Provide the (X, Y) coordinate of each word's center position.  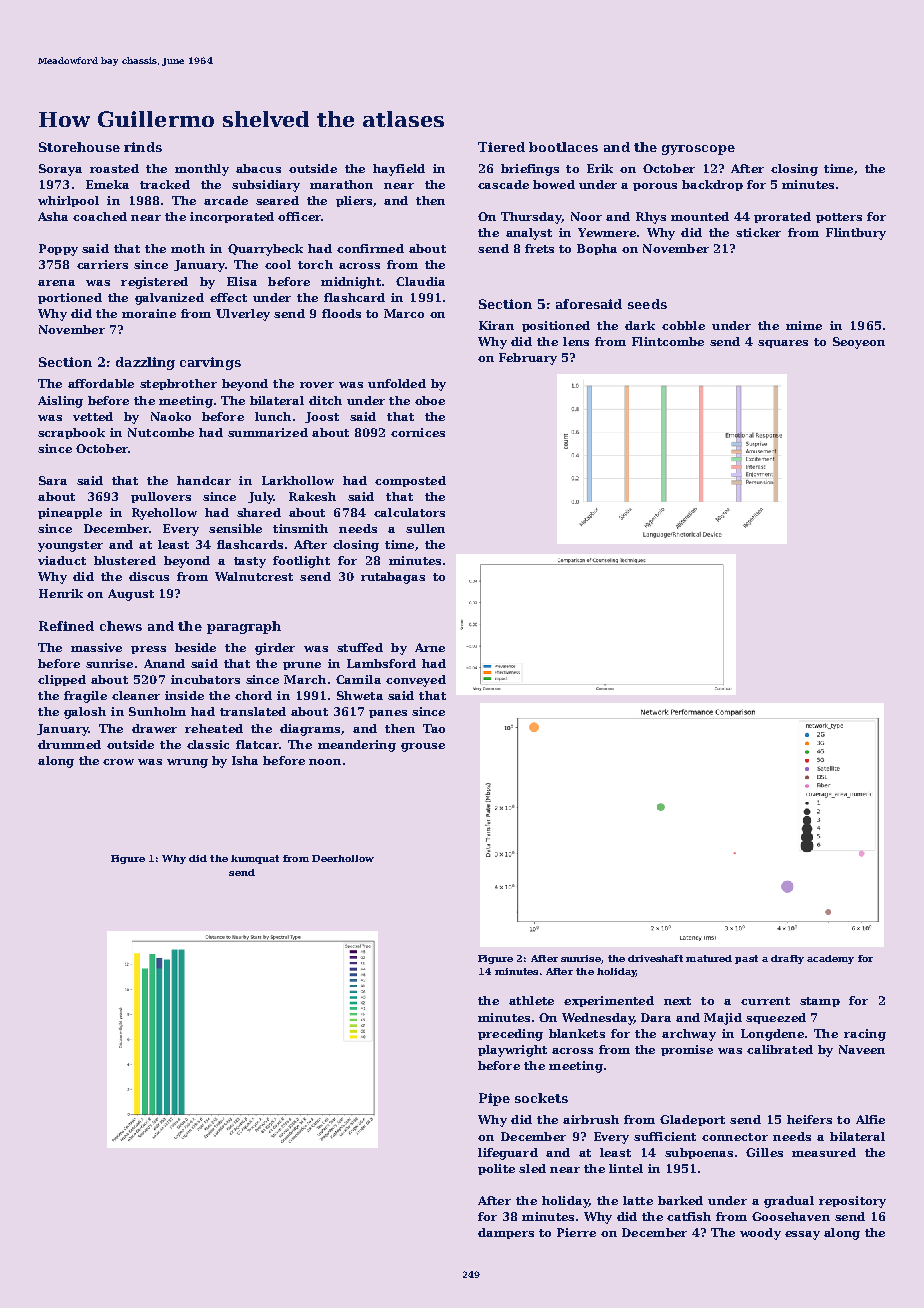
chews (121, 626)
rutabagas (393, 578)
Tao (434, 728)
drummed (69, 744)
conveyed (416, 681)
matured (709, 958)
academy (830, 959)
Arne (430, 647)
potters (839, 218)
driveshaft (655, 958)
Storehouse (79, 147)
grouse (423, 747)
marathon (341, 184)
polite (496, 1169)
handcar (204, 480)
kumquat (255, 859)
